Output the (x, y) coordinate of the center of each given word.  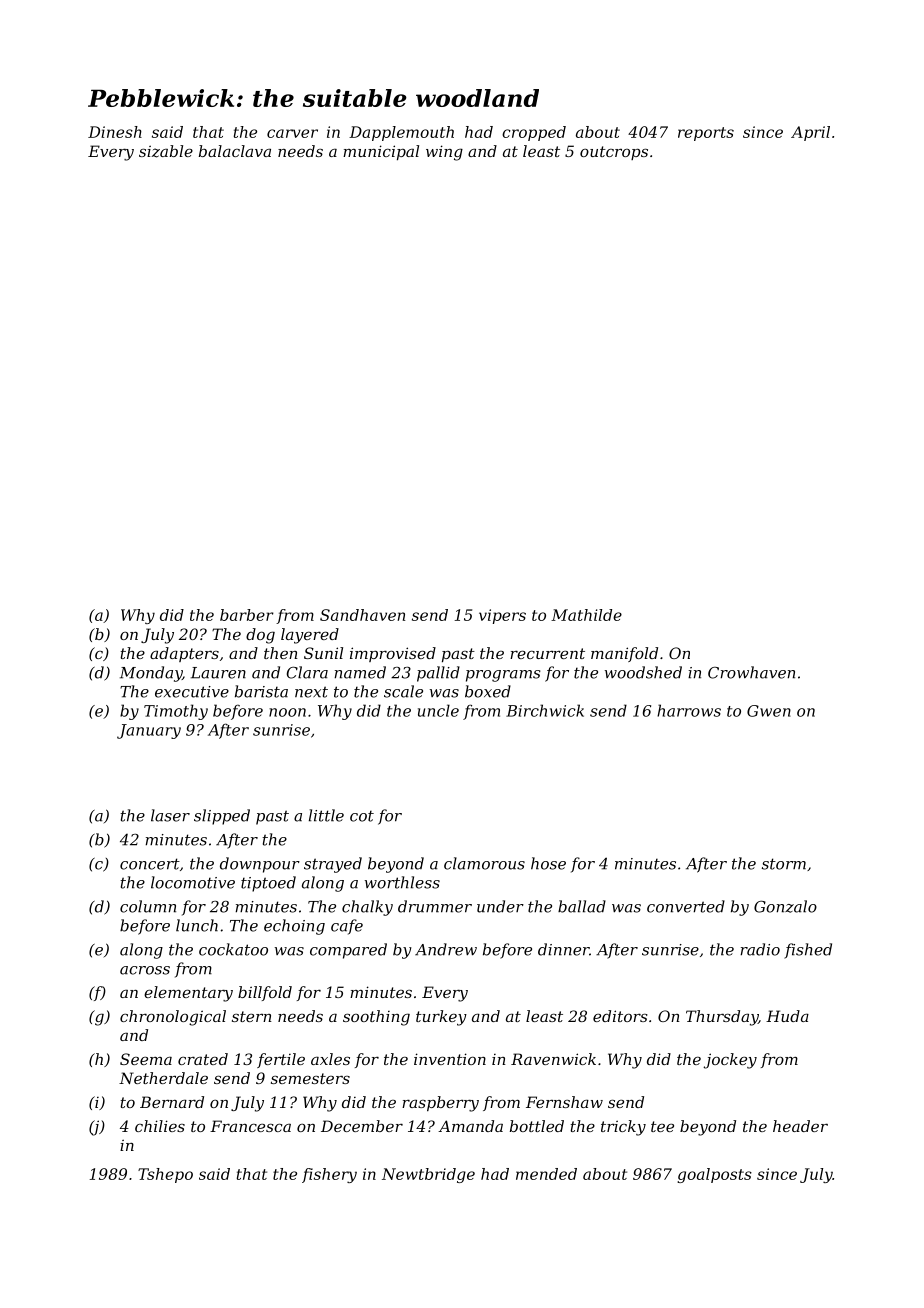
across (145, 970)
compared (348, 951)
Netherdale (163, 1078)
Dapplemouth (401, 133)
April (810, 133)
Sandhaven (362, 615)
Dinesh (115, 132)
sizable (166, 151)
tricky (623, 1128)
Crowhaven (751, 672)
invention (450, 1059)
